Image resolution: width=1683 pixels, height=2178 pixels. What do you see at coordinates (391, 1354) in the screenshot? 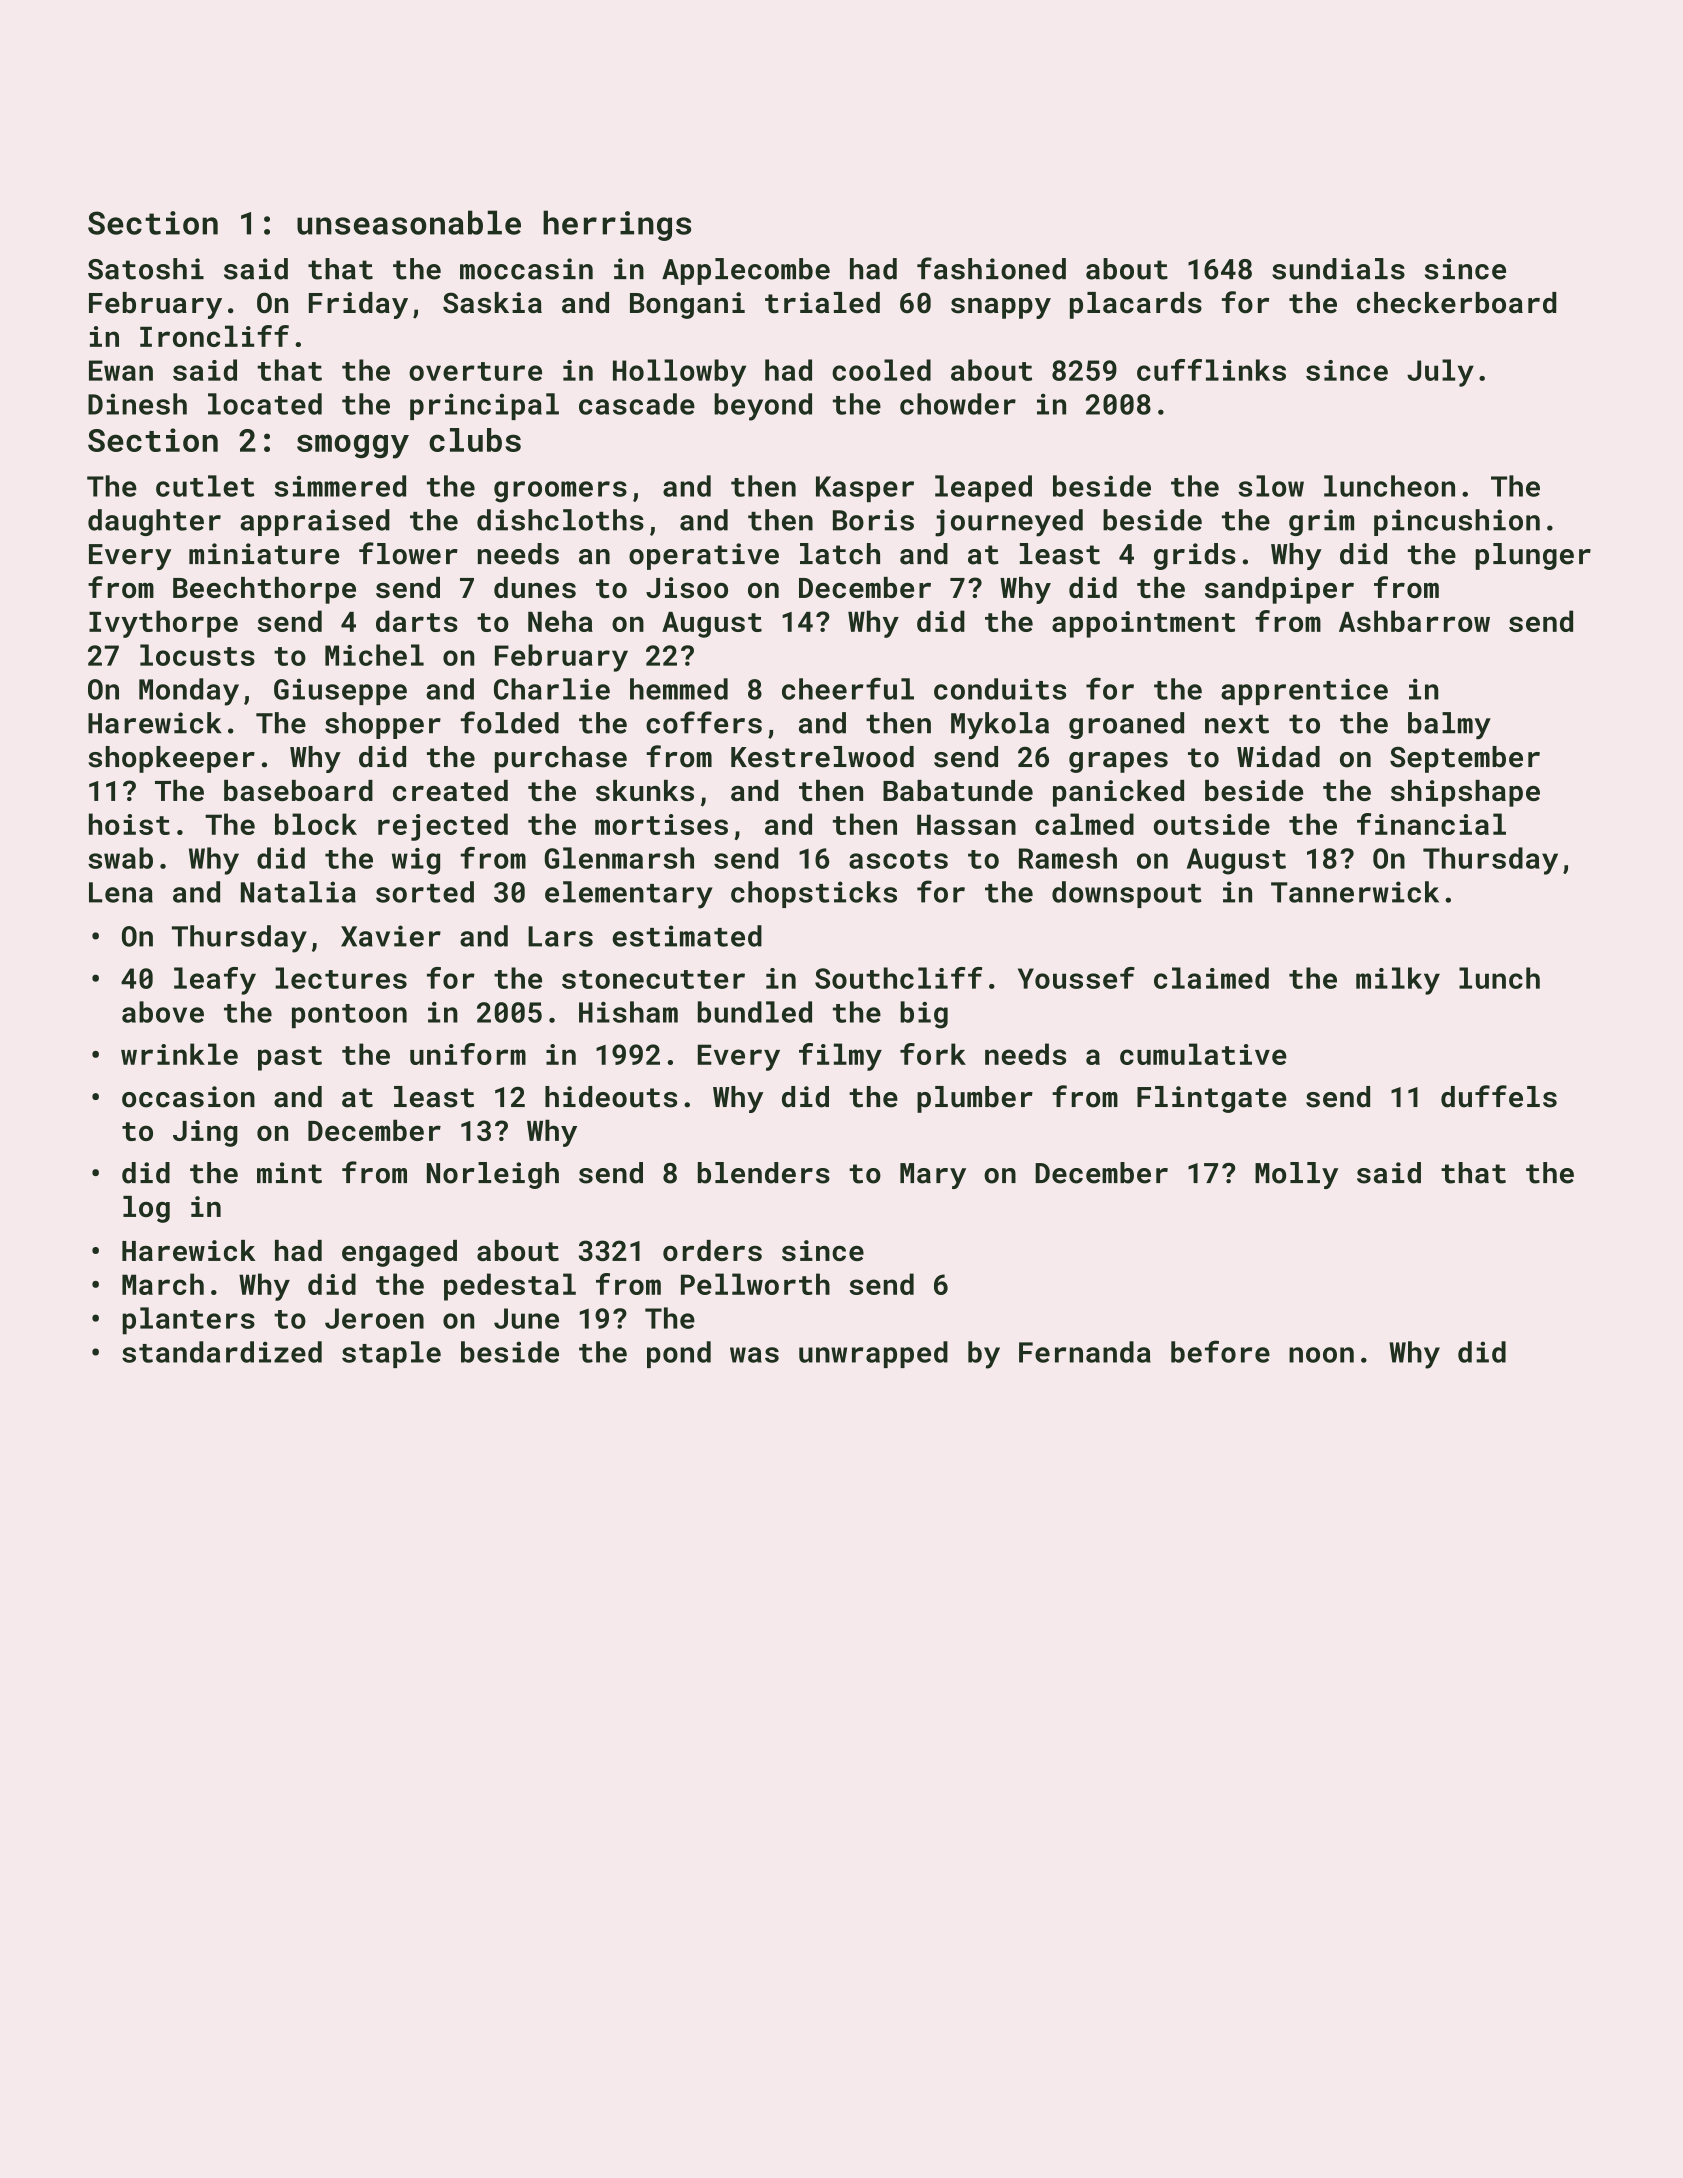
I see `staple` at bounding box center [391, 1354].
